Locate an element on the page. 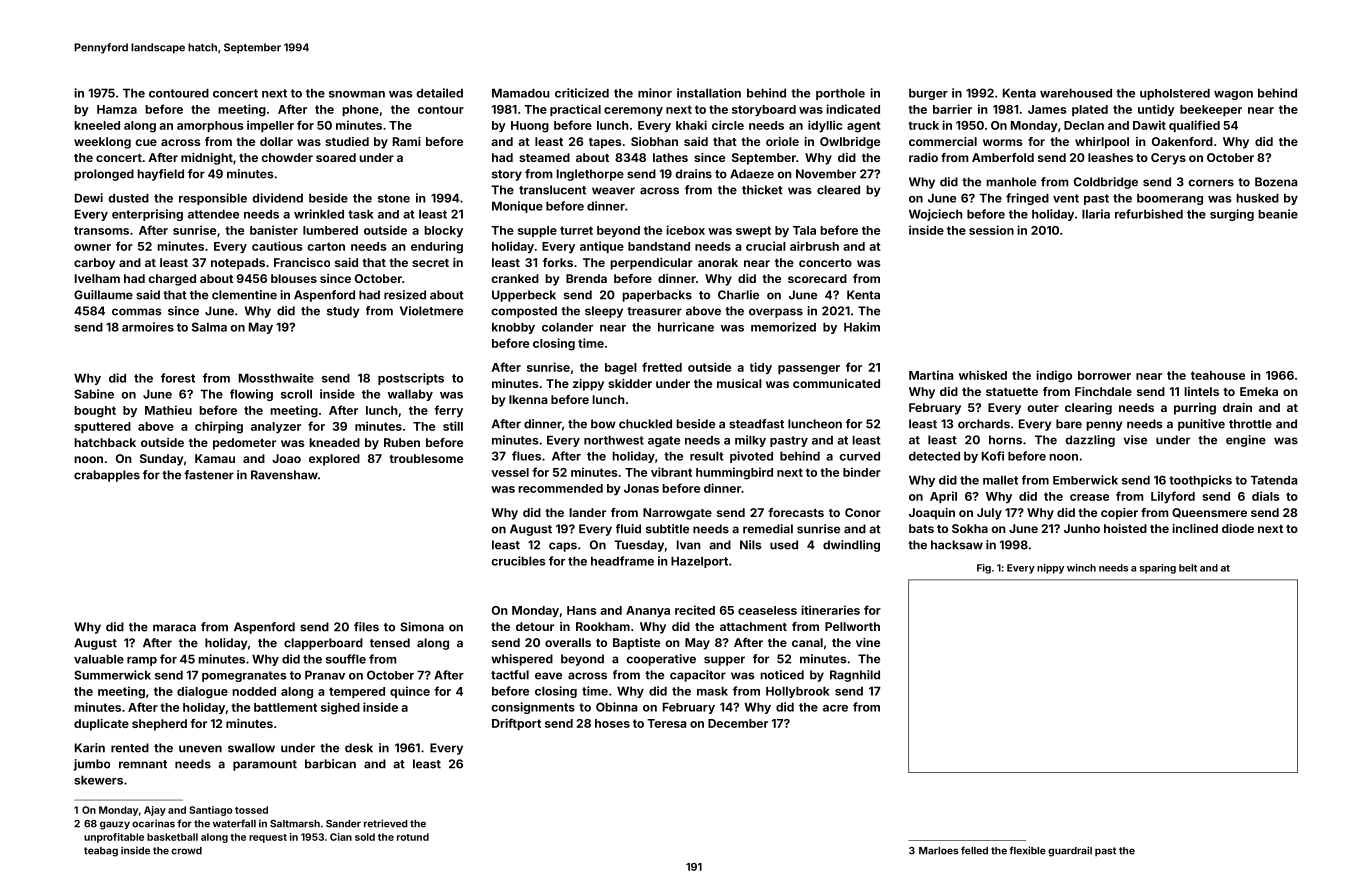 The image size is (1372, 887). paramount is located at coordinates (265, 765).
